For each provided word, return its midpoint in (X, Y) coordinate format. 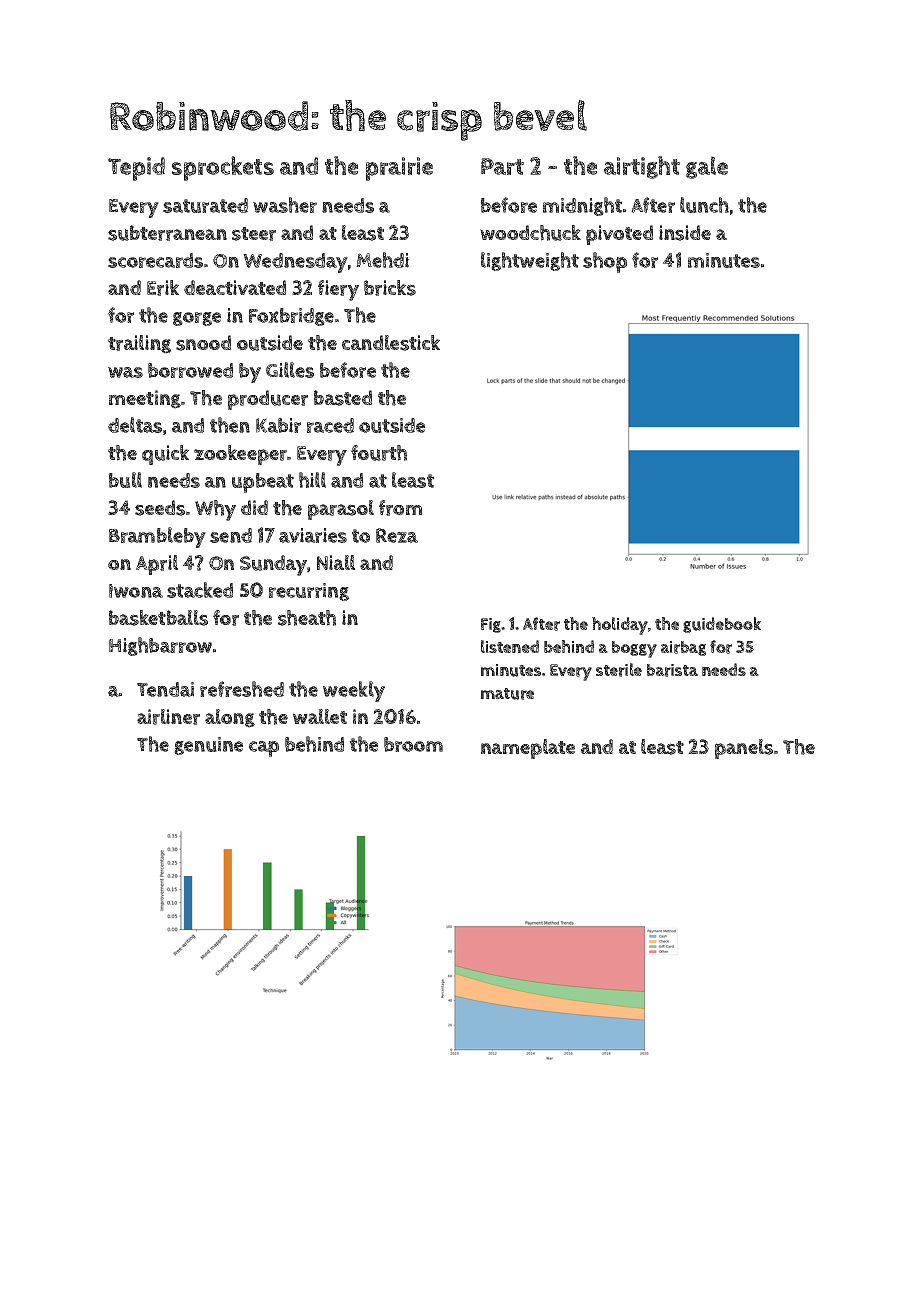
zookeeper (240, 455)
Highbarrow (160, 646)
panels (744, 749)
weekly (354, 691)
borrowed (190, 370)
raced (330, 425)
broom (413, 744)
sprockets (223, 168)
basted (343, 398)
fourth (379, 453)
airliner (168, 717)
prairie (399, 169)
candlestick (391, 343)
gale (707, 167)
